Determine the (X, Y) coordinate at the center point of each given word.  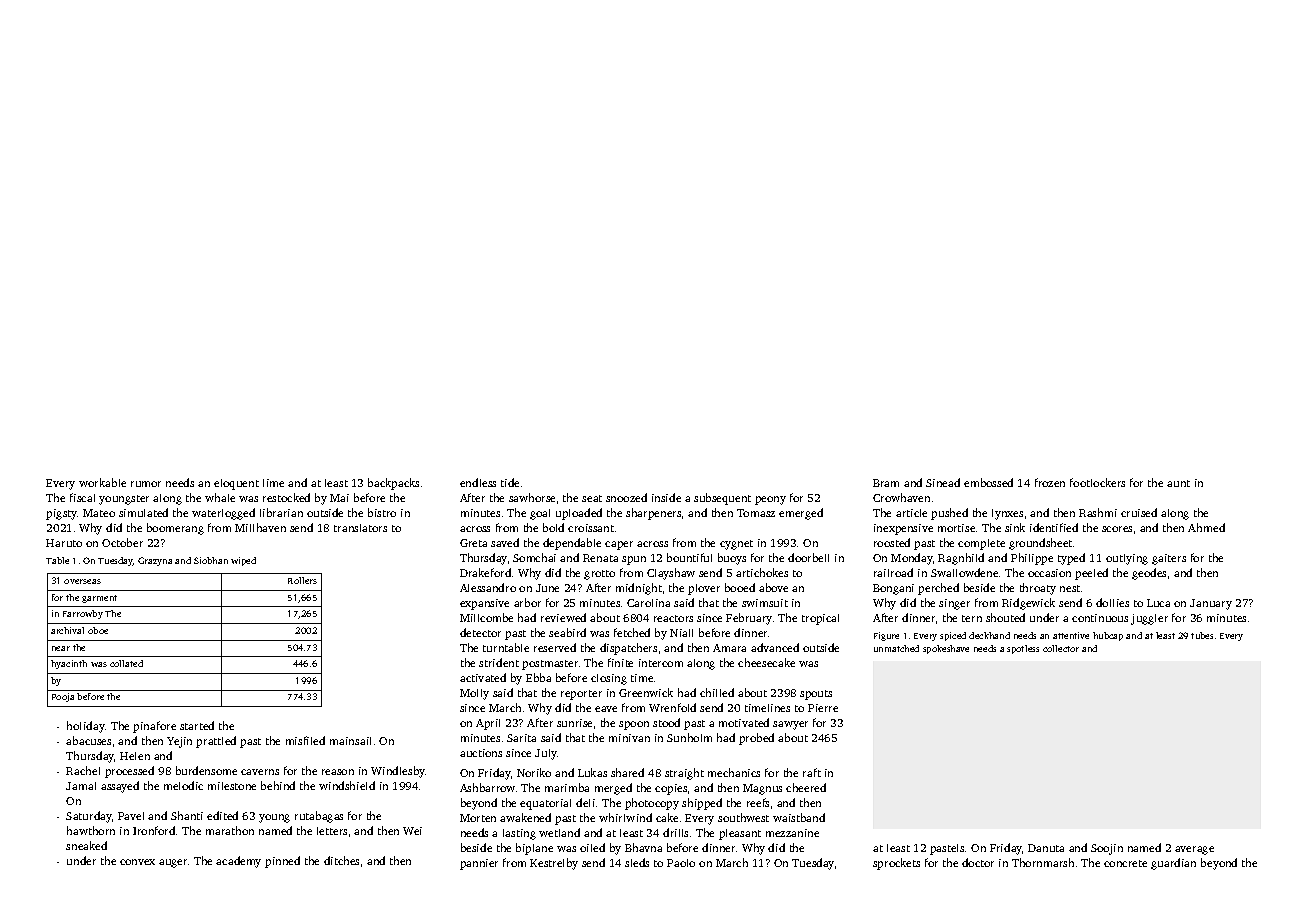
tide (510, 482)
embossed (988, 482)
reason (338, 772)
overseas (82, 581)
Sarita (521, 738)
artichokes (762, 572)
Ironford (154, 830)
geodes (1149, 574)
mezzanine (792, 833)
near (61, 648)
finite (620, 662)
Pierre (823, 708)
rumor (146, 484)
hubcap (1108, 636)
